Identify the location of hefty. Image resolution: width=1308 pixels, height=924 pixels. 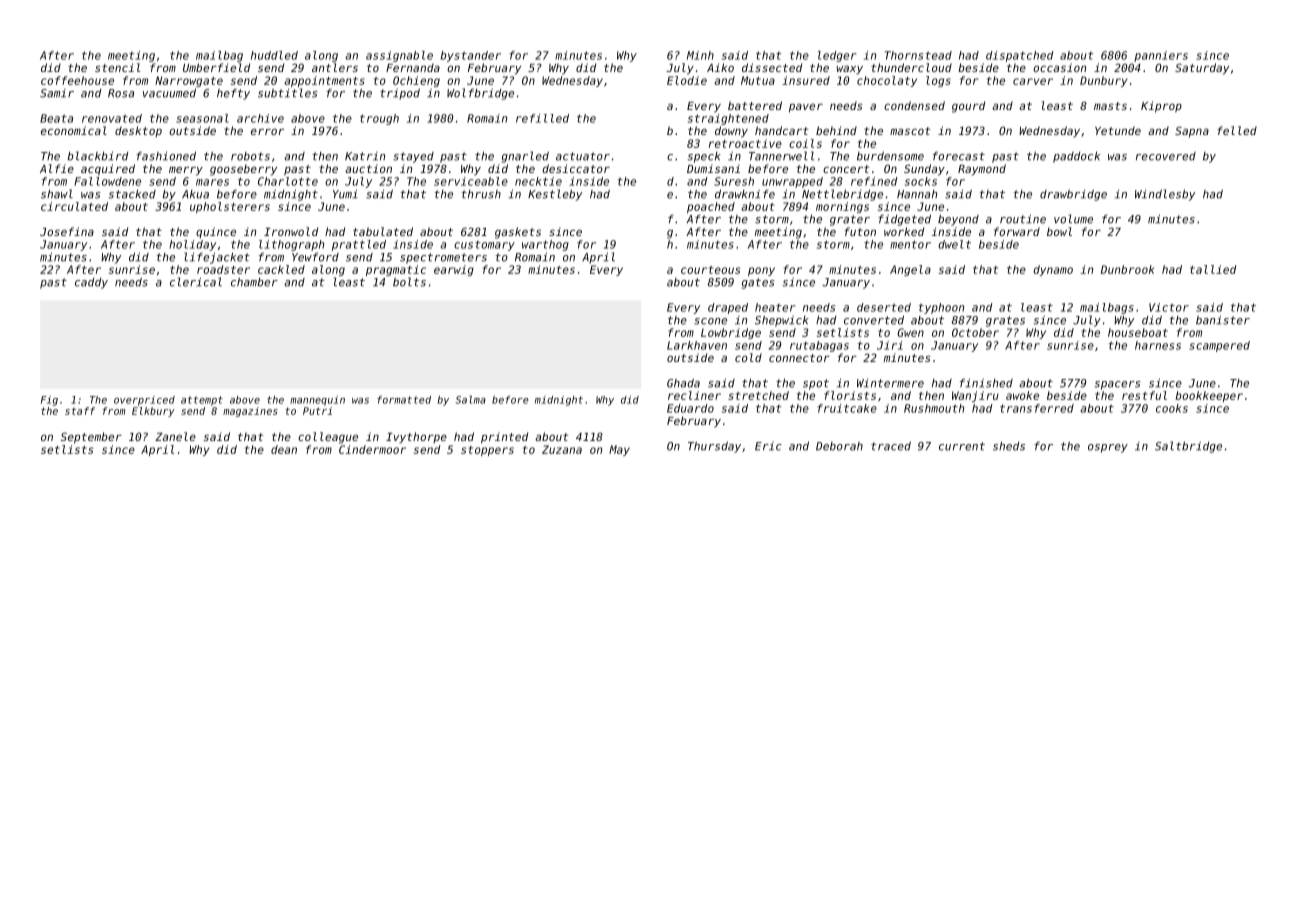
(233, 94).
